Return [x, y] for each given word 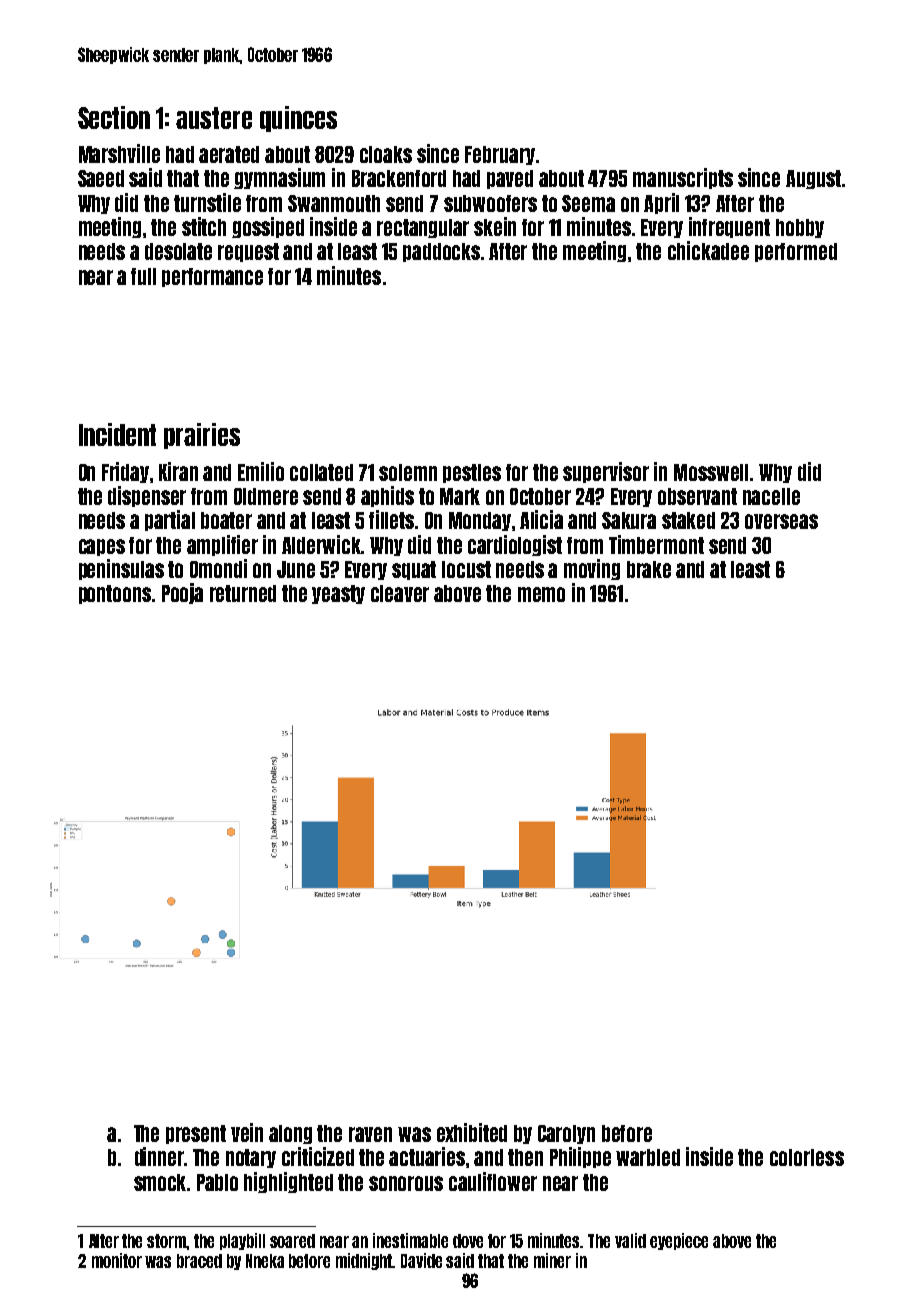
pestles [472, 473]
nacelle [771, 496]
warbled [648, 1157]
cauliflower [493, 1181]
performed [796, 252]
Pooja [182, 593]
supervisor [606, 472]
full [143, 276]
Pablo [217, 1182]
